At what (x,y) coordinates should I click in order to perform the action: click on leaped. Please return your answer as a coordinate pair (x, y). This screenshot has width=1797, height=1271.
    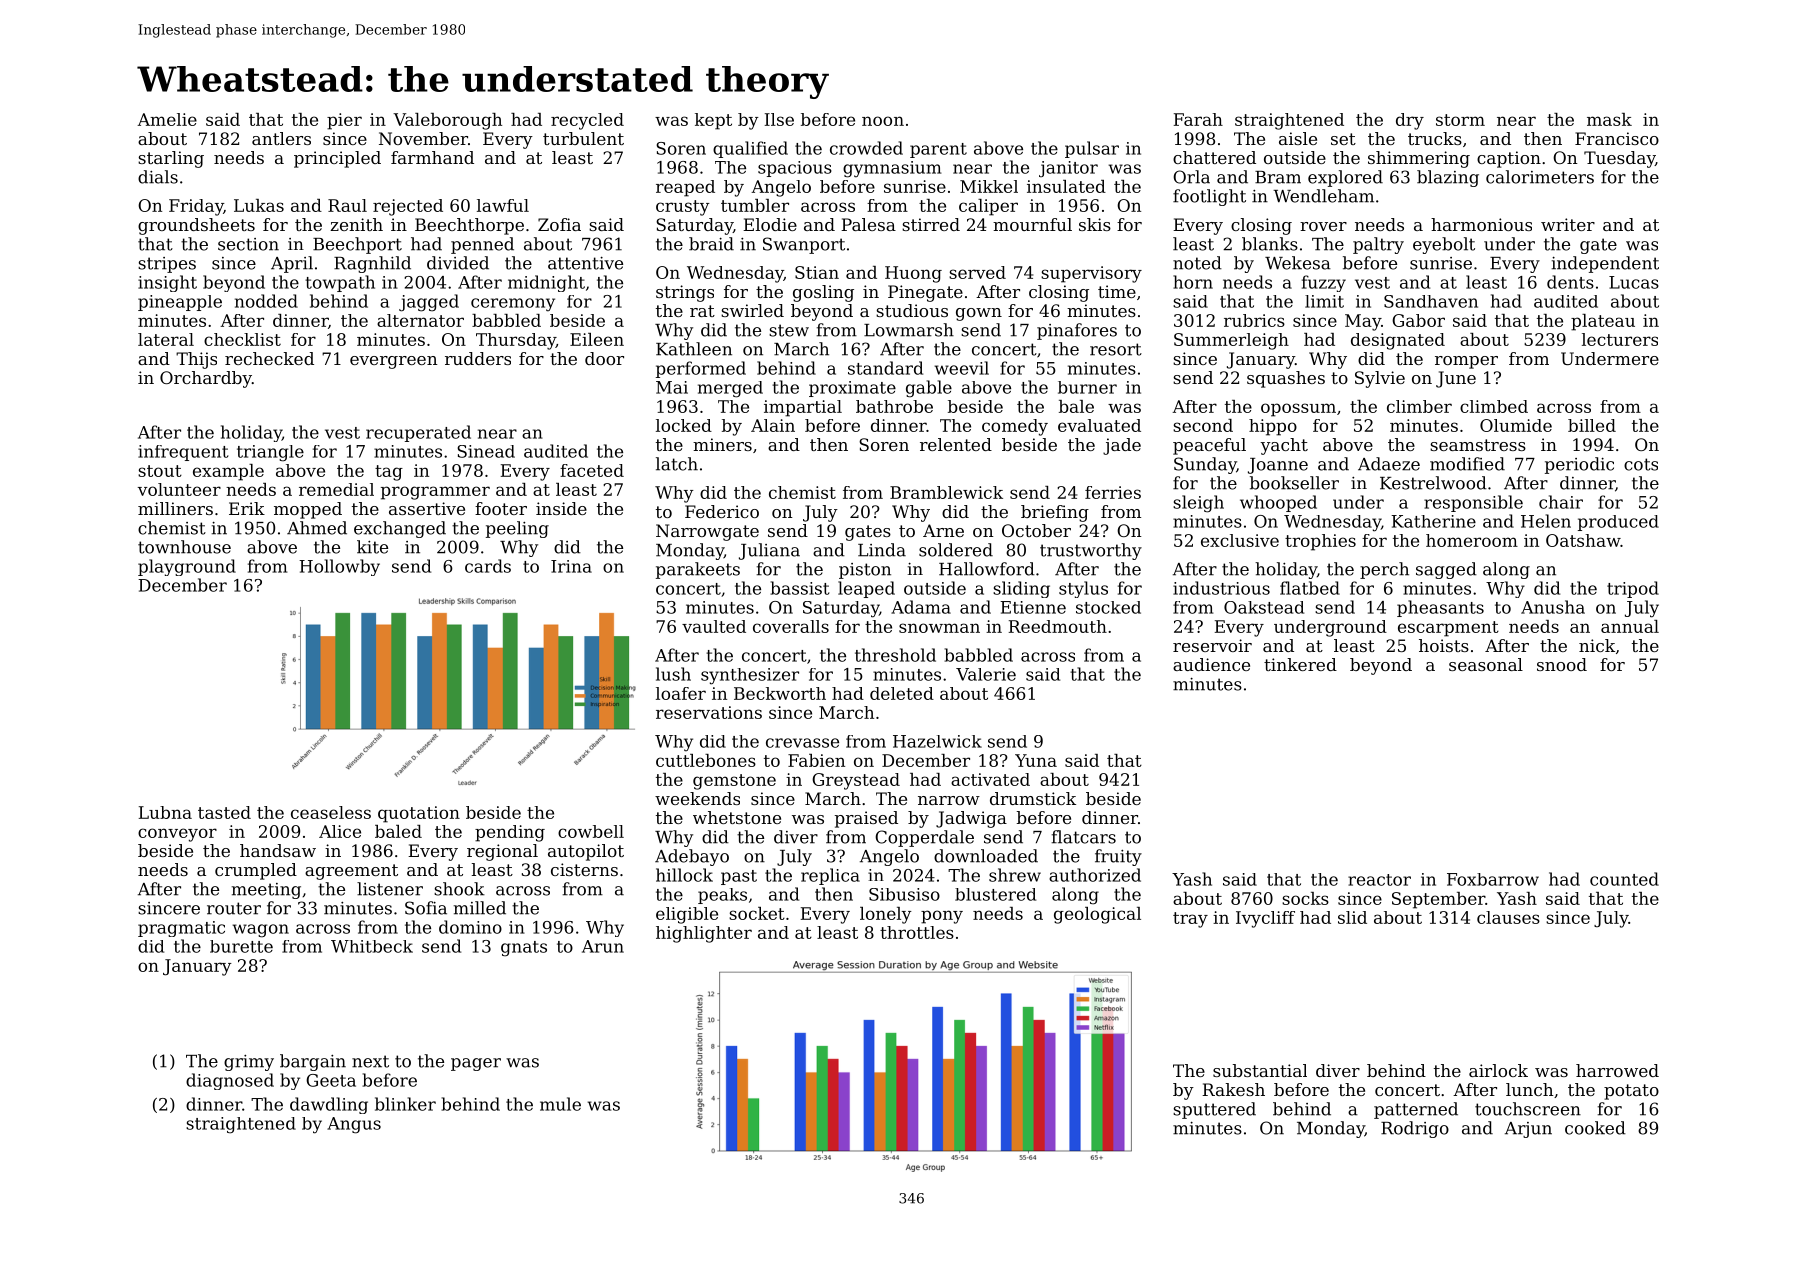
    Looking at the image, I should click on (866, 589).
